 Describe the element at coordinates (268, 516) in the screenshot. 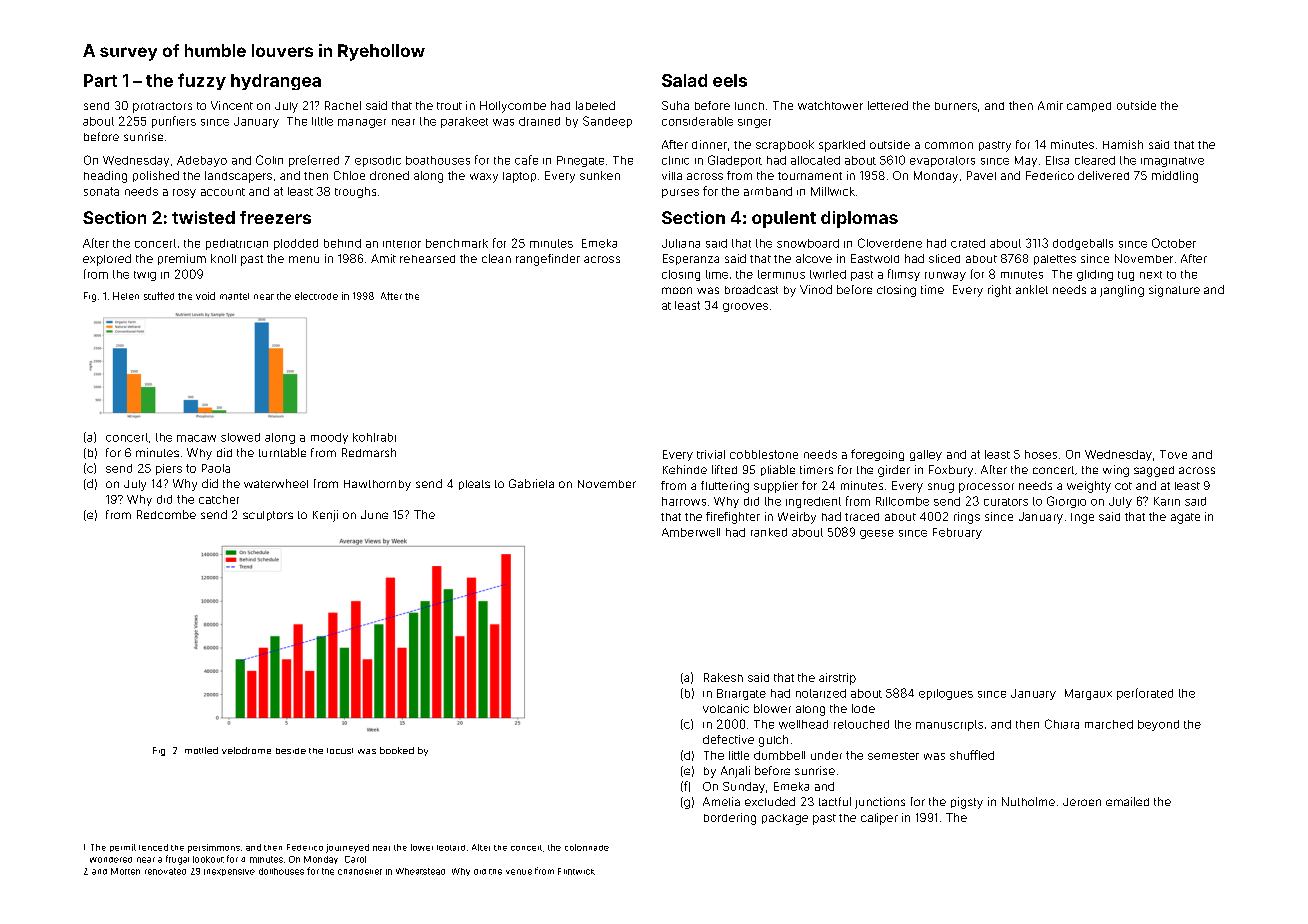

I see `sculptors` at that location.
